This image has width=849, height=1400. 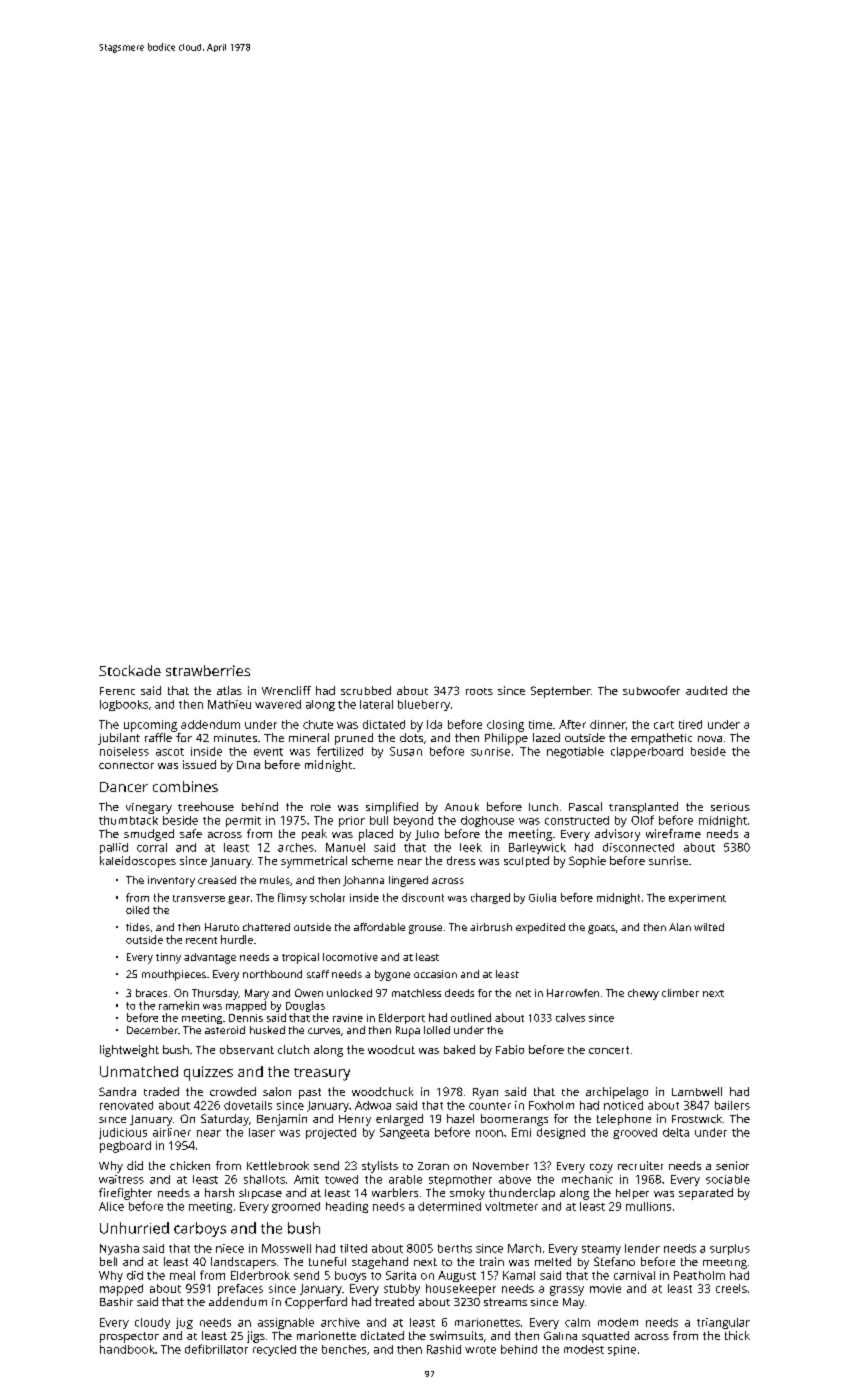 What do you see at coordinates (119, 1249) in the image?
I see `Nyasha` at bounding box center [119, 1249].
